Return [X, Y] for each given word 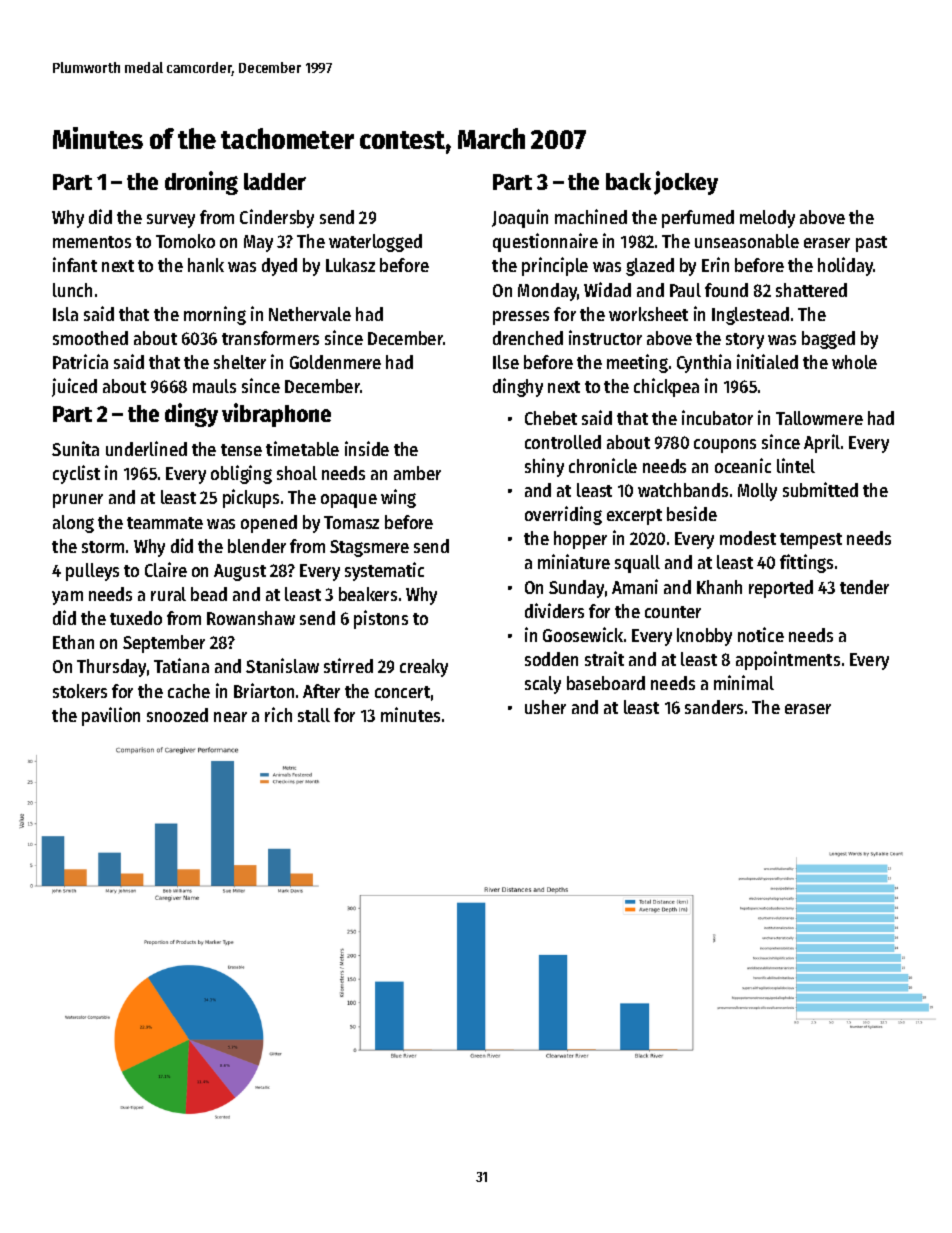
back [628, 181]
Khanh [719, 587]
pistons [381, 619]
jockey [686, 183]
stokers [80, 691]
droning [201, 183]
